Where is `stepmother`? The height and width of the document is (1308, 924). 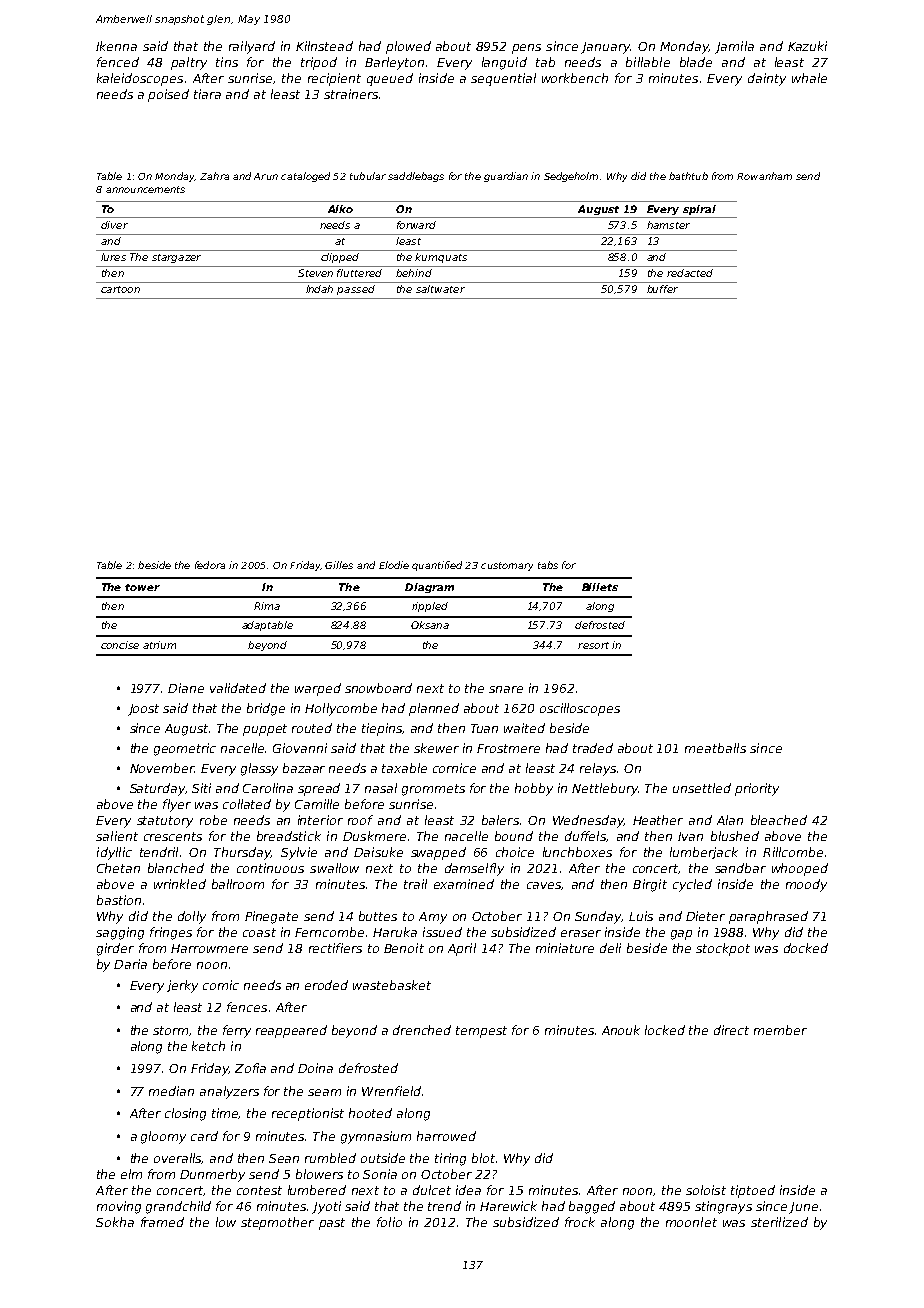
stepmother is located at coordinates (277, 1223).
